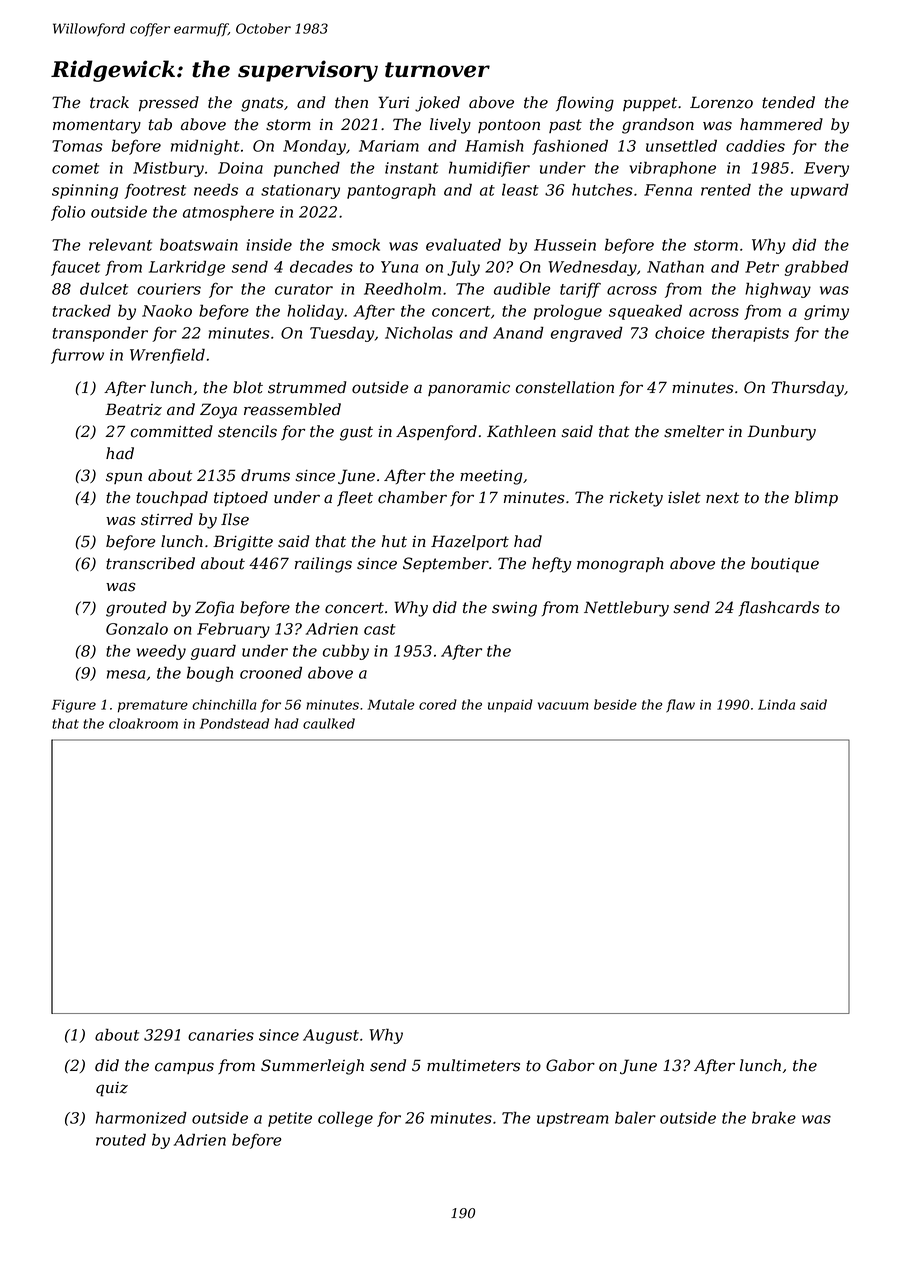 The image size is (901, 1280). I want to click on then, so click(351, 102).
